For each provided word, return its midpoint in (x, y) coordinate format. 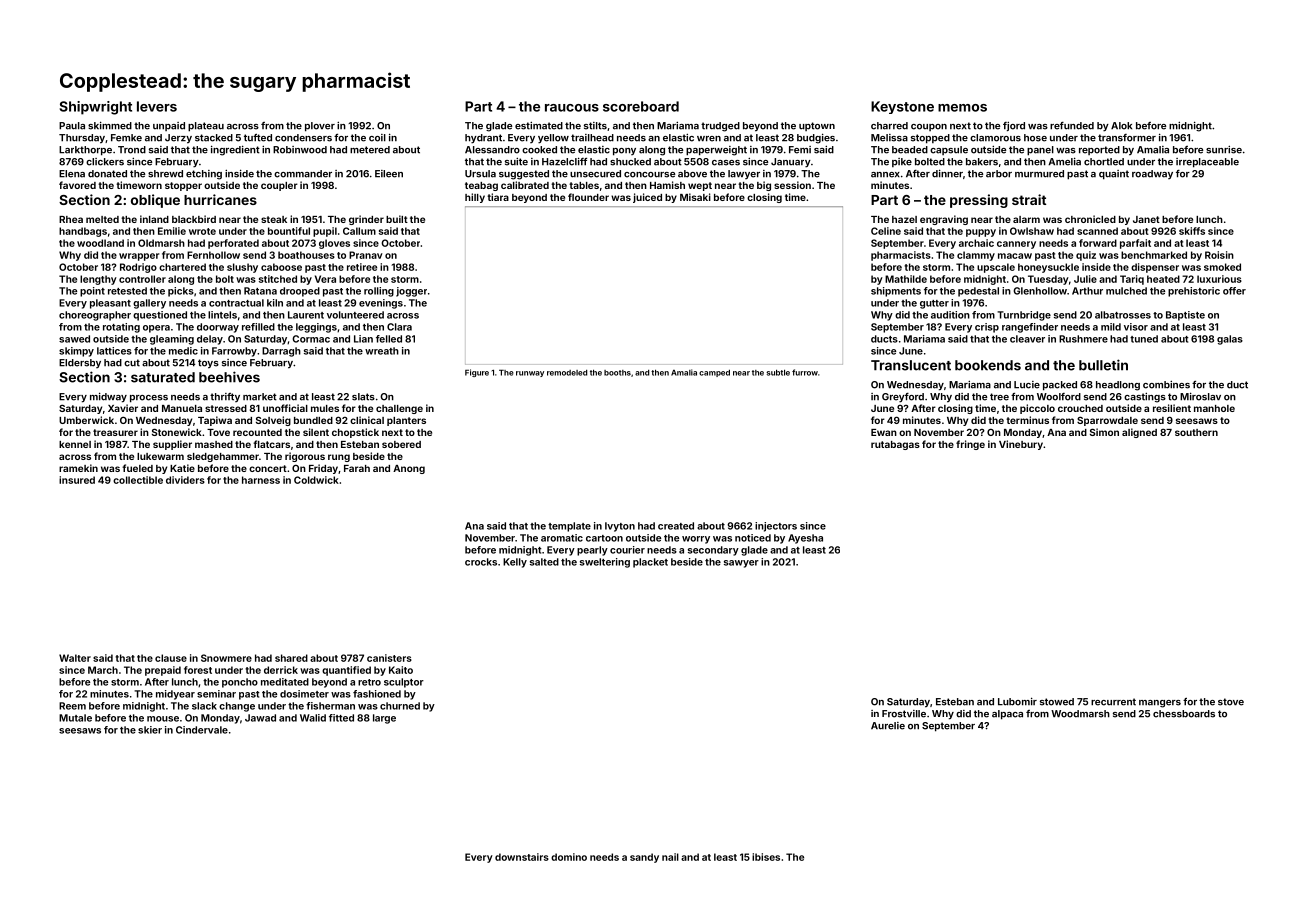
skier (150, 730)
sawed (74, 339)
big (764, 186)
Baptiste (1185, 316)
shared (291, 658)
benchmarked (1154, 255)
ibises (766, 857)
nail (670, 857)
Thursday (82, 139)
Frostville (904, 714)
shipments (896, 292)
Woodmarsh (1080, 714)
